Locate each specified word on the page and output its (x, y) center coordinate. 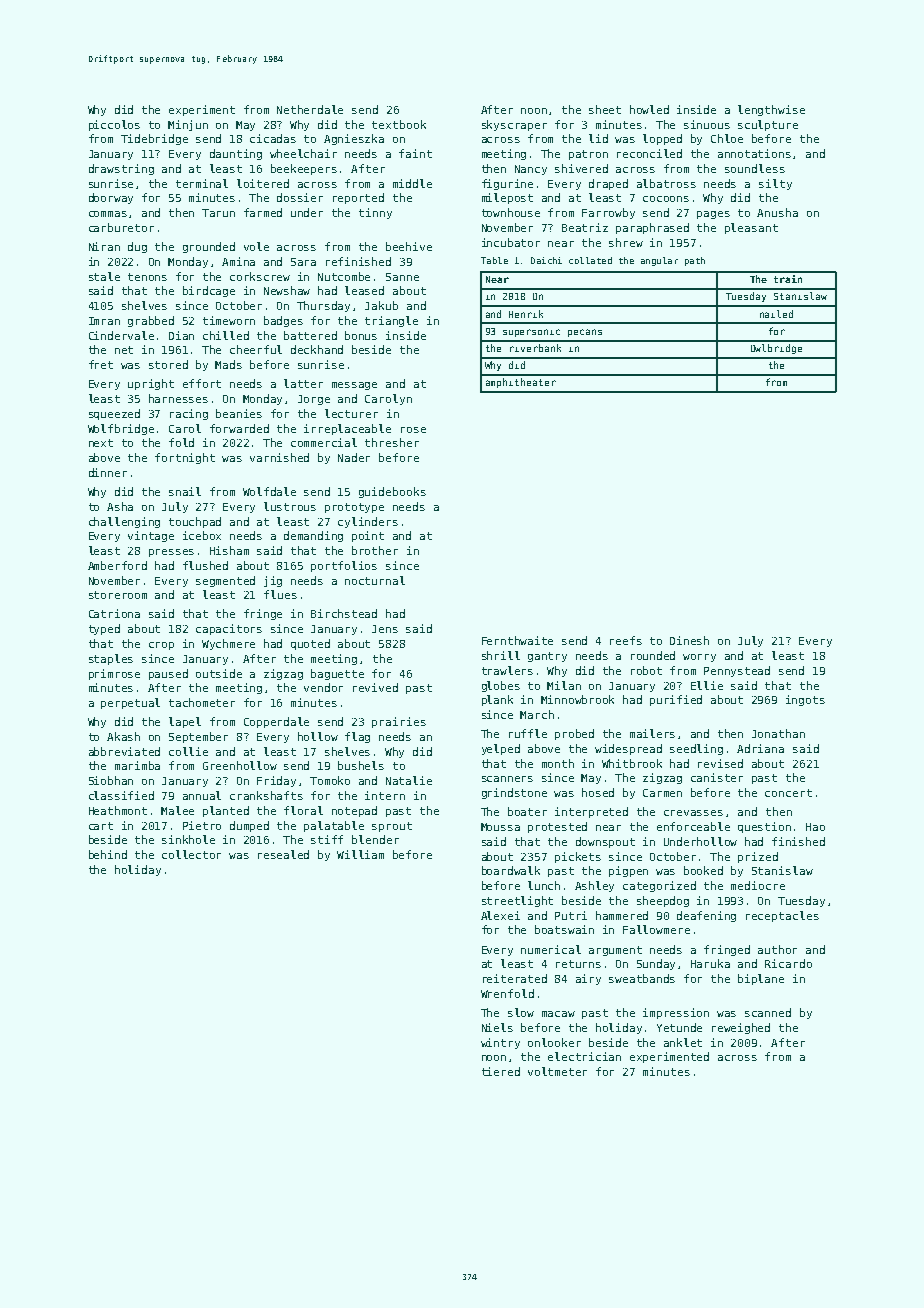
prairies (399, 722)
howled (649, 109)
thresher (392, 442)
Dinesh (689, 640)
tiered (501, 1071)
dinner (108, 472)
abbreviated (124, 751)
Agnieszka (354, 139)
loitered (263, 183)
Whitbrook (632, 763)
